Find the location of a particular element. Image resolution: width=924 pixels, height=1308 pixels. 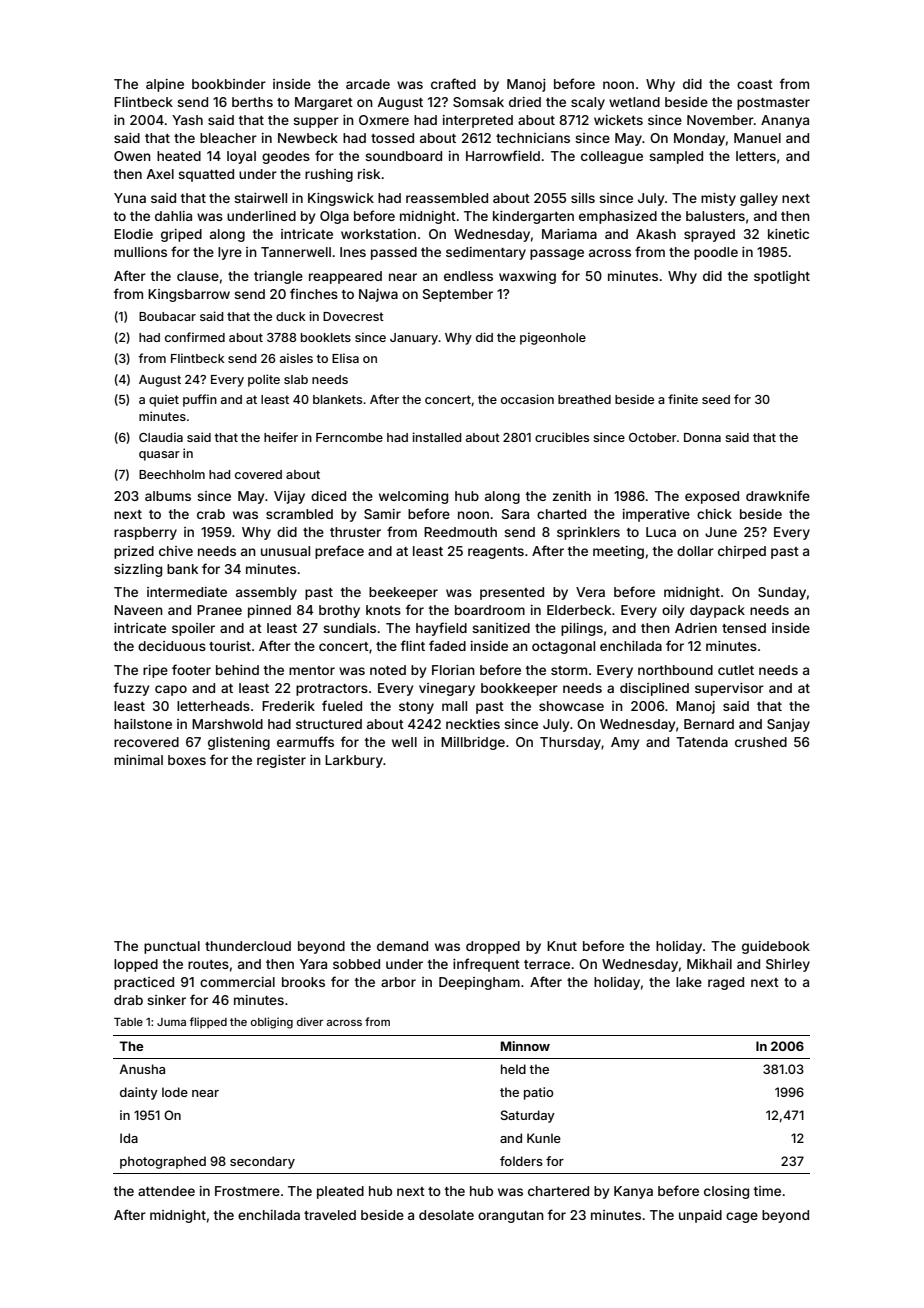

triangle is located at coordinates (278, 277).
